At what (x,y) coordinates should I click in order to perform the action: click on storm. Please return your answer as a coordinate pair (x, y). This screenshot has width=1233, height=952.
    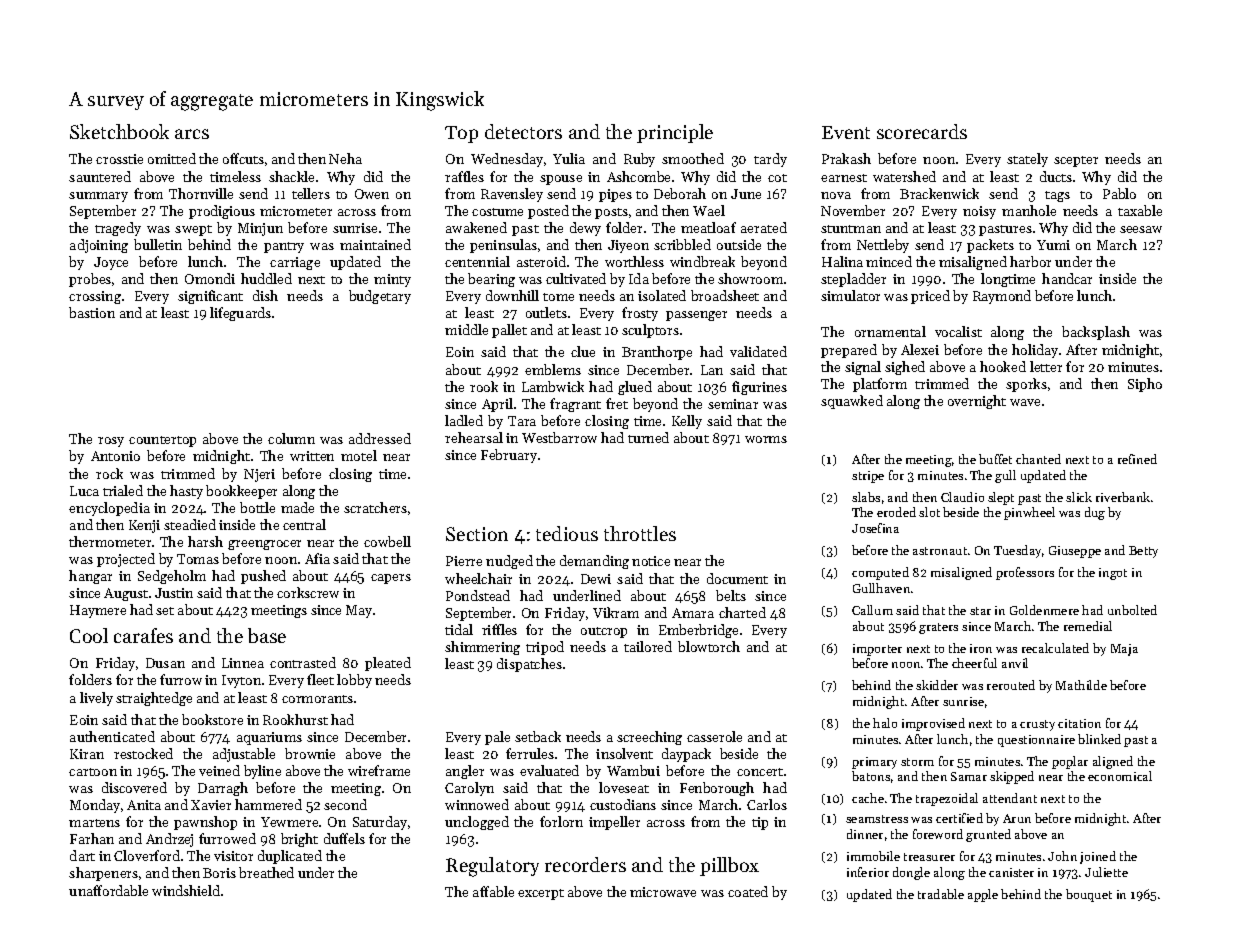
    Looking at the image, I should click on (917, 762).
